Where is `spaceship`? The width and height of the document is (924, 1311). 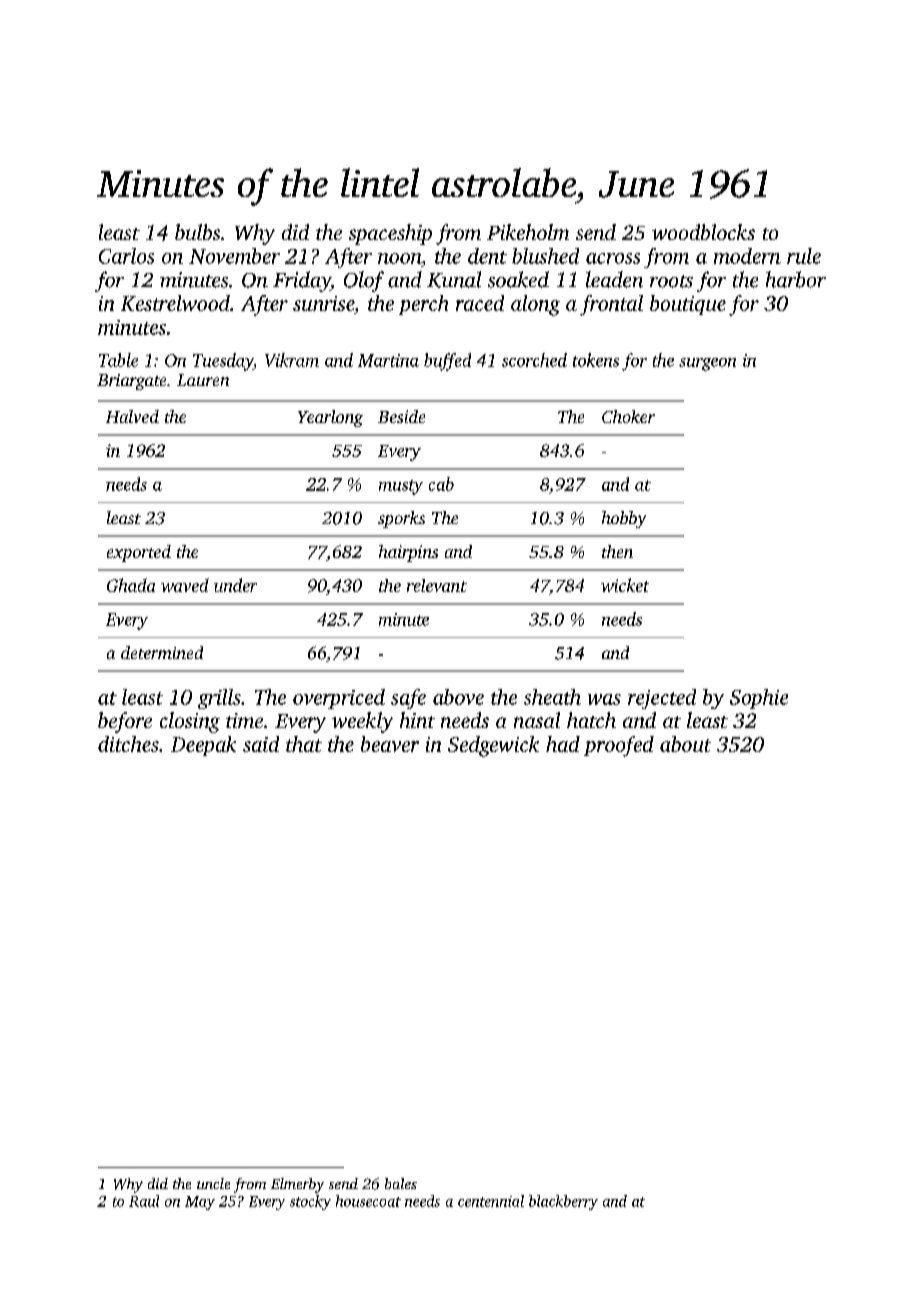
spaceship is located at coordinates (390, 234).
